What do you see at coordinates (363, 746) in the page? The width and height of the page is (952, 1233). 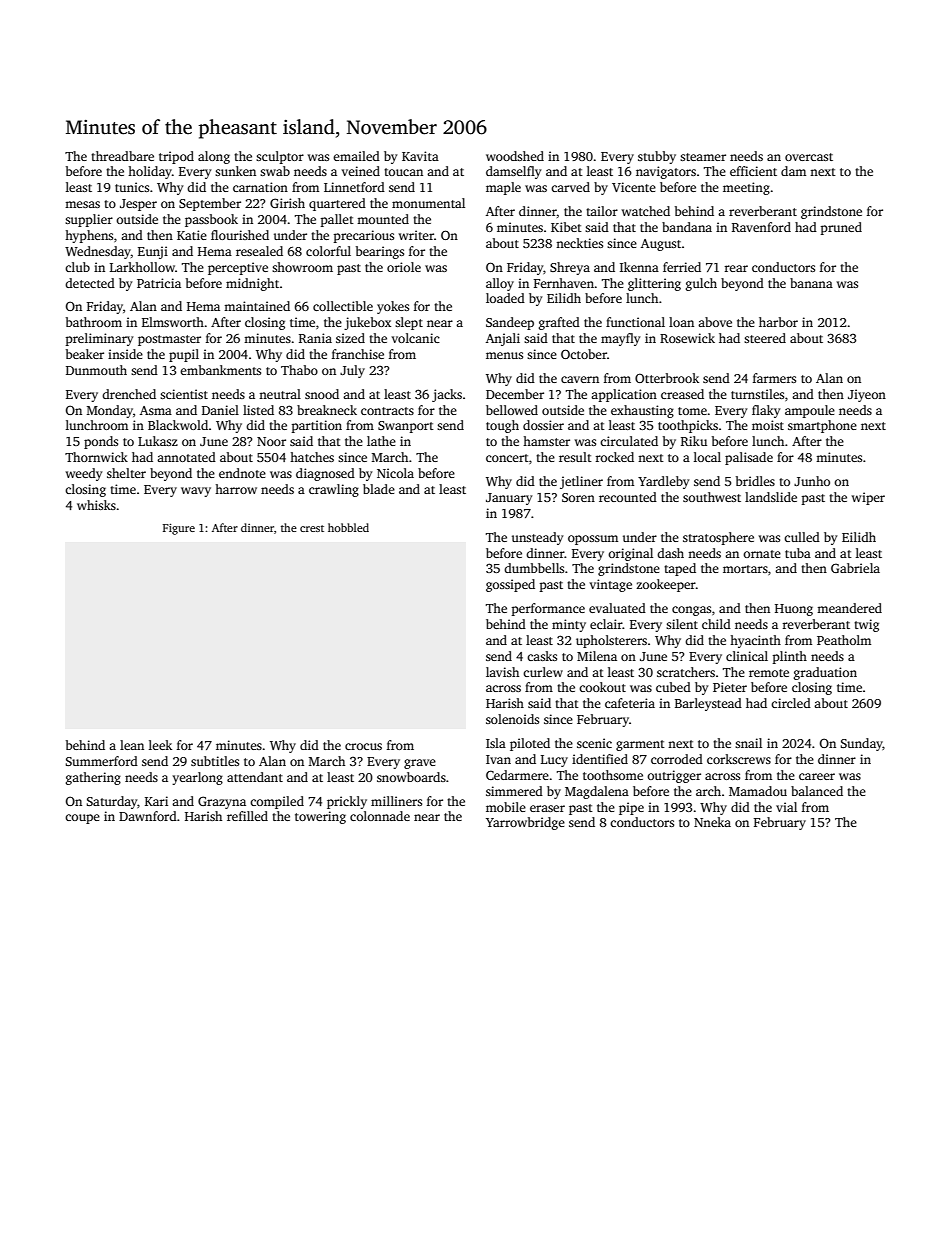 I see `crocus` at bounding box center [363, 746].
